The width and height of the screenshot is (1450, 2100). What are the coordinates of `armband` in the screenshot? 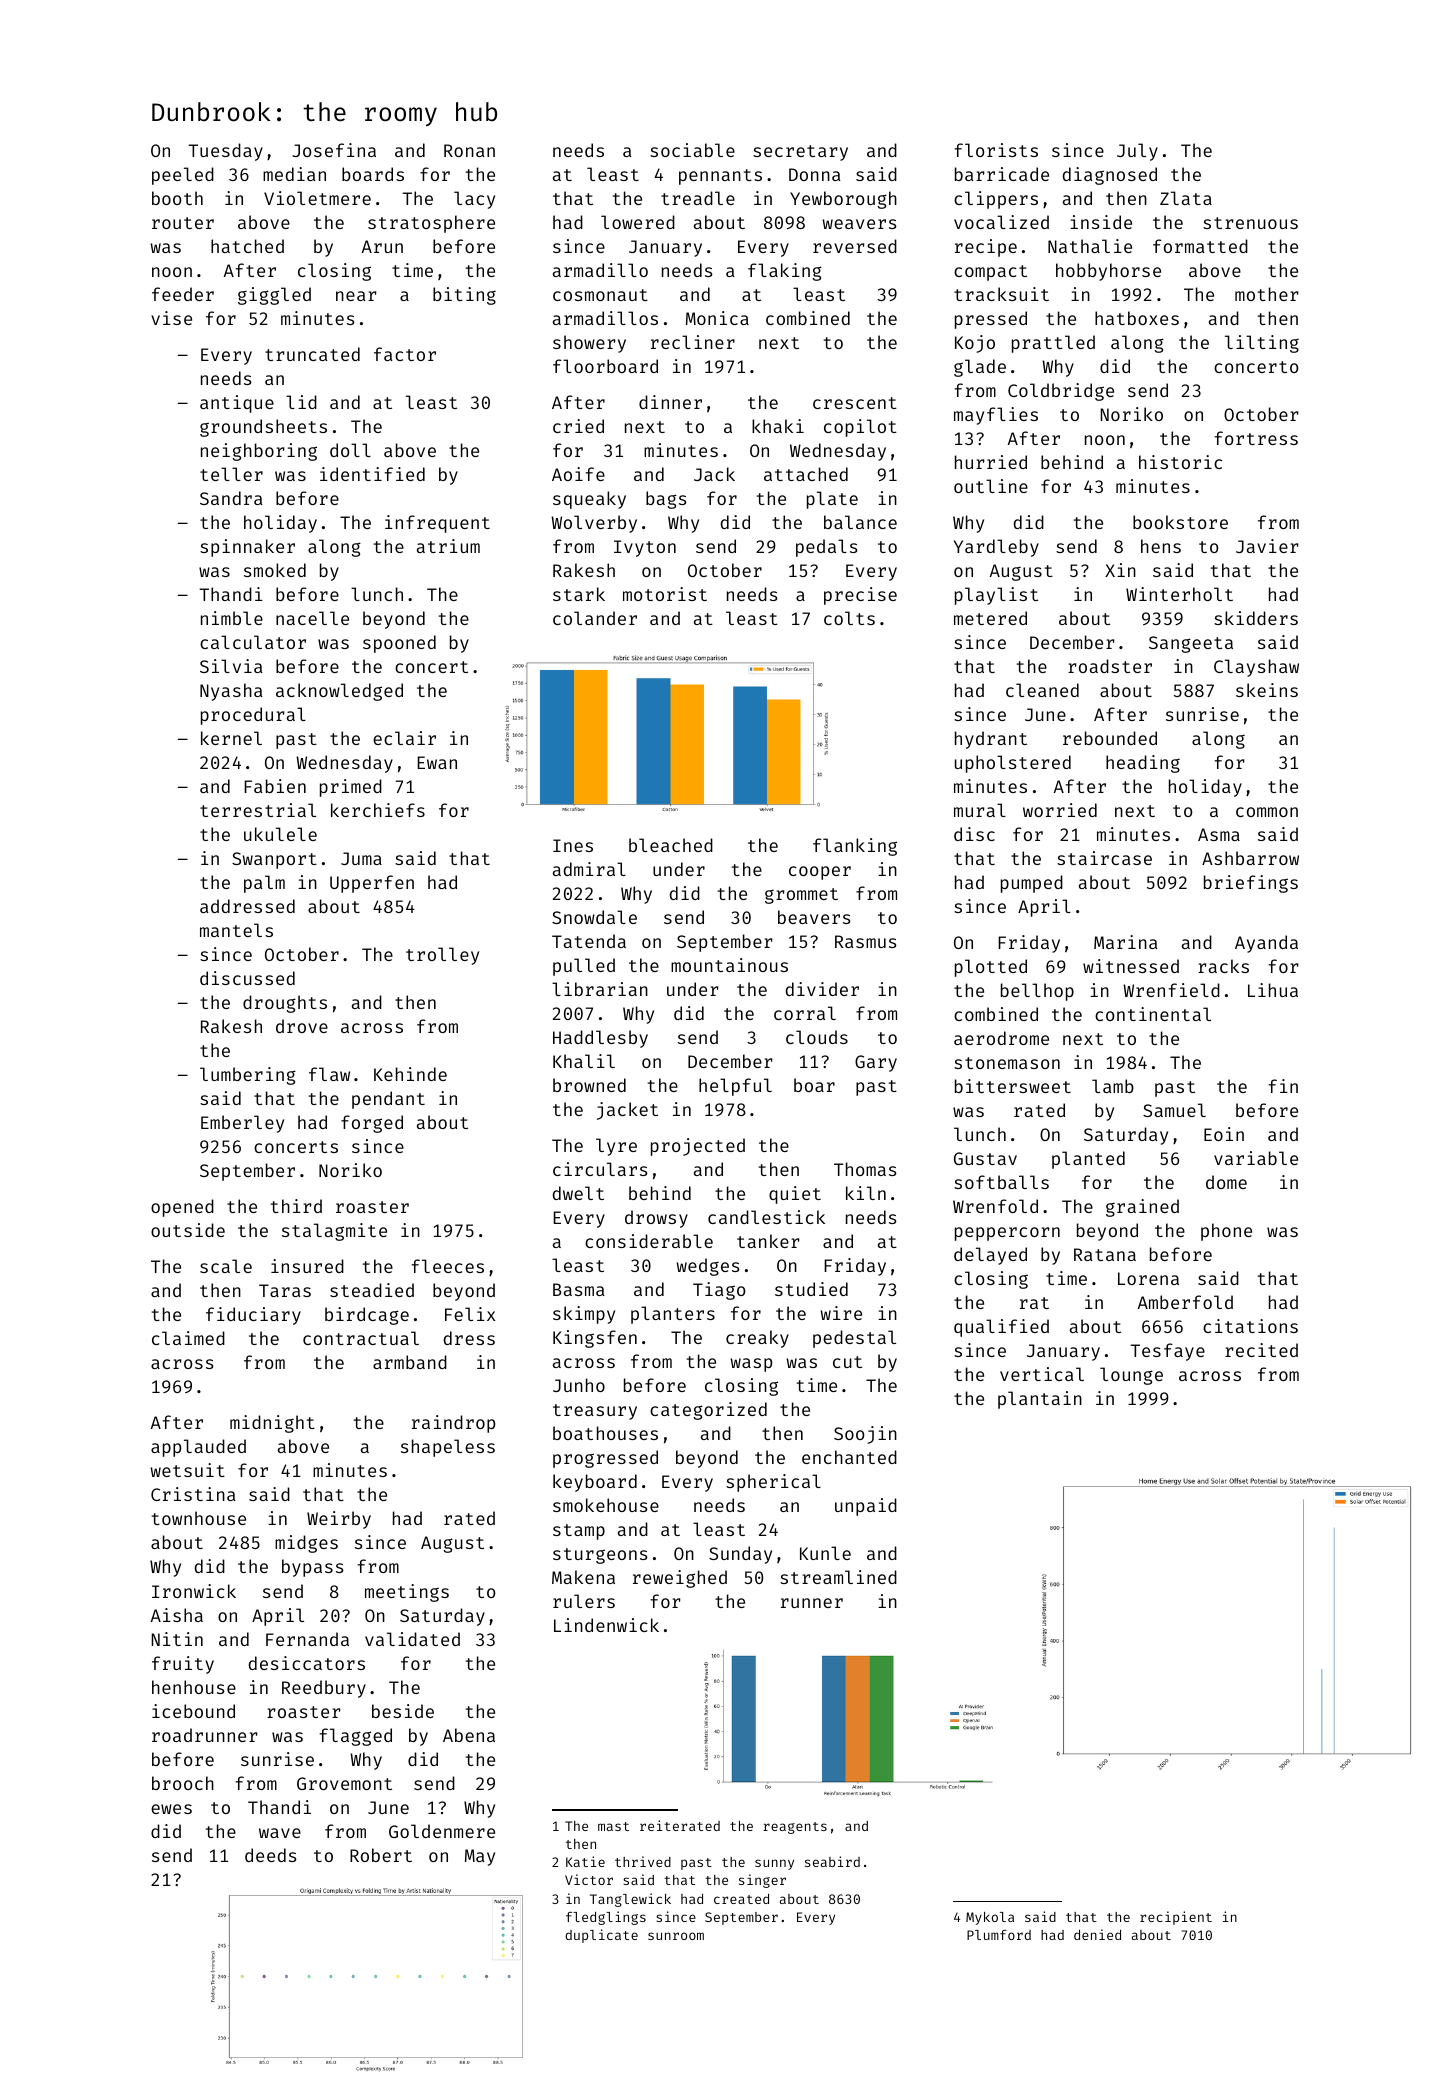 It's located at (410, 1362).
